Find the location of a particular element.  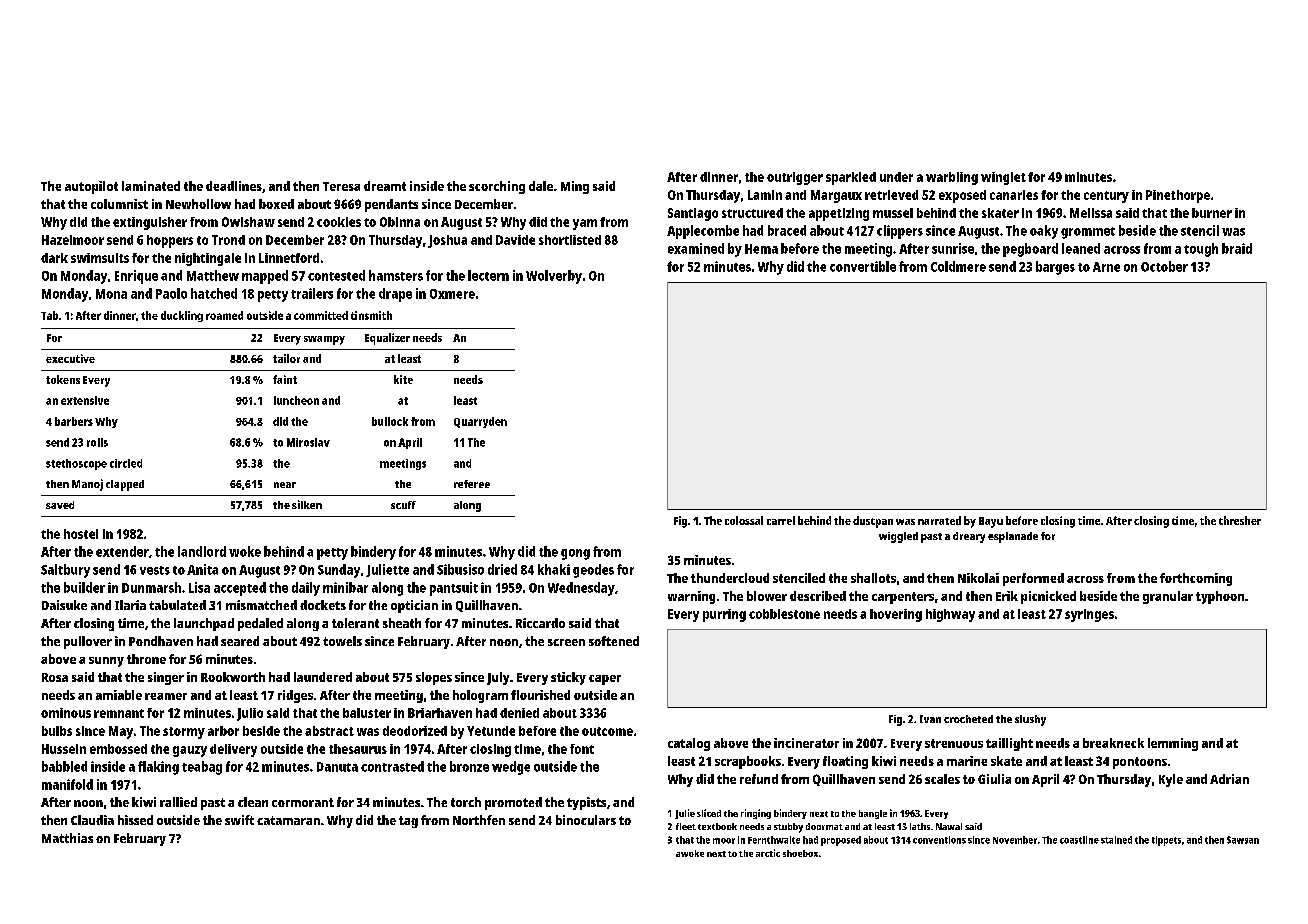

autopilot is located at coordinates (91, 187).
